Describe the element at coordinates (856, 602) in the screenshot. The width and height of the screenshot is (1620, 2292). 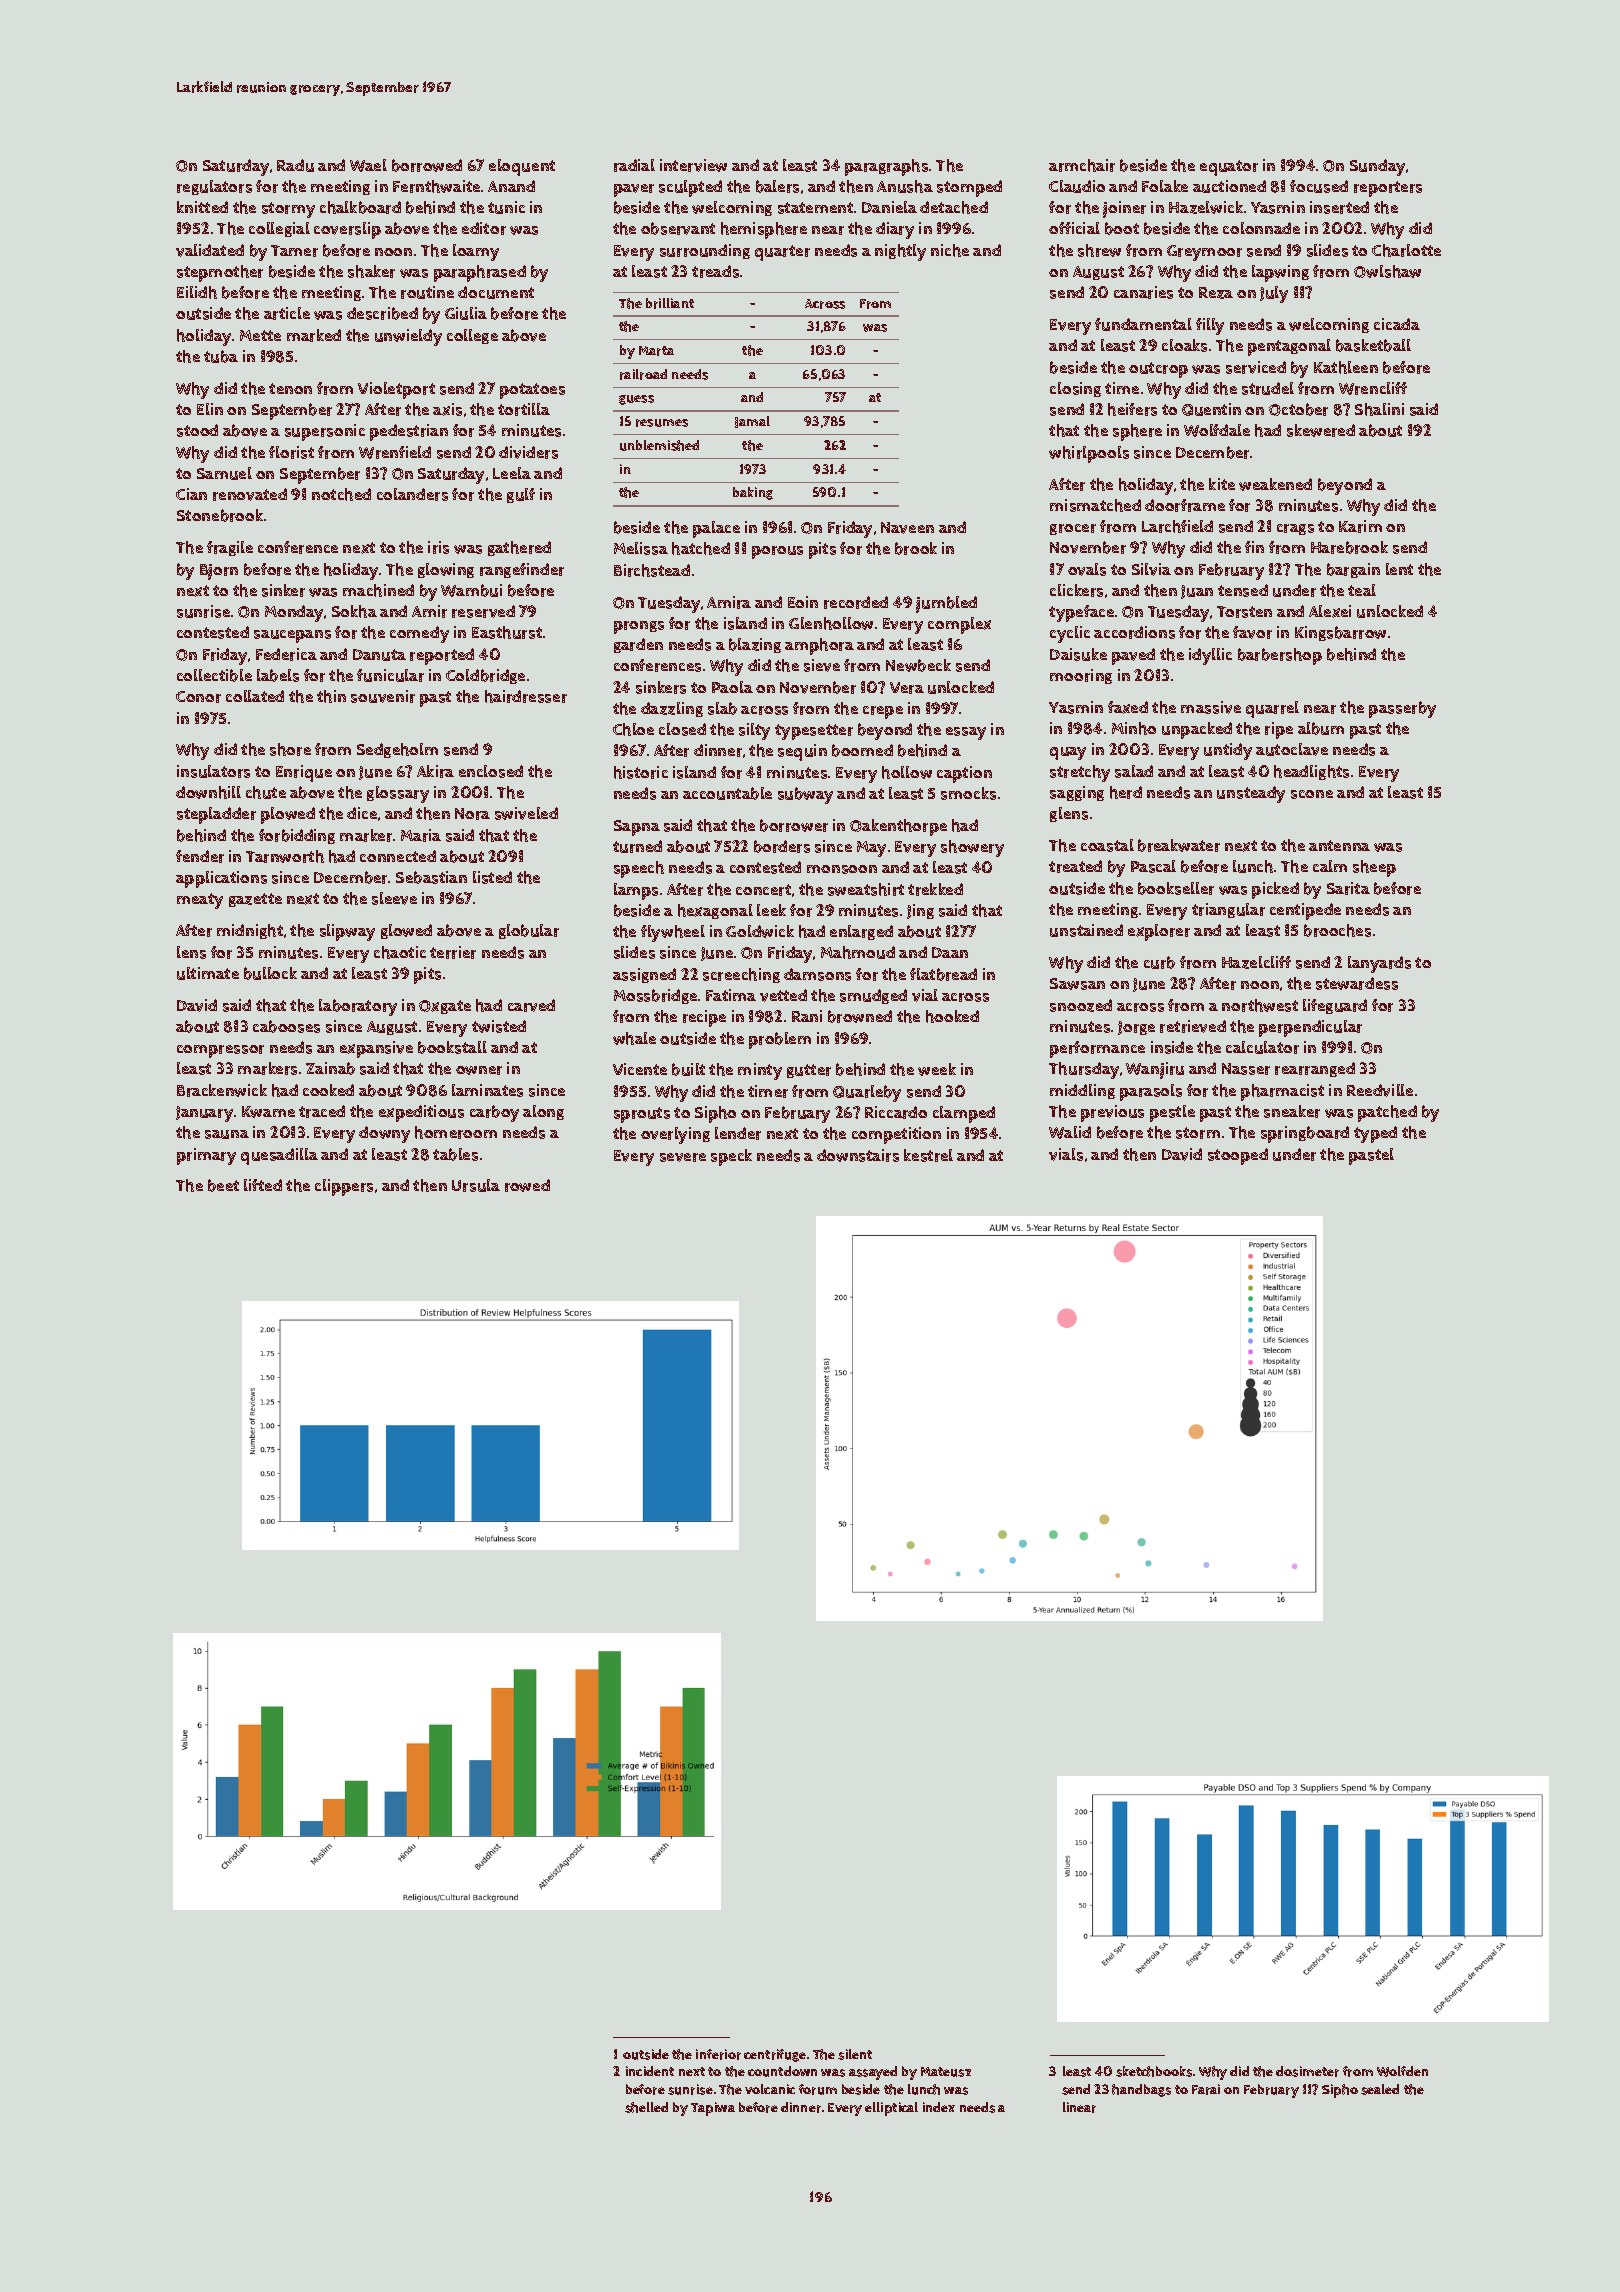
I see `recorded` at that location.
